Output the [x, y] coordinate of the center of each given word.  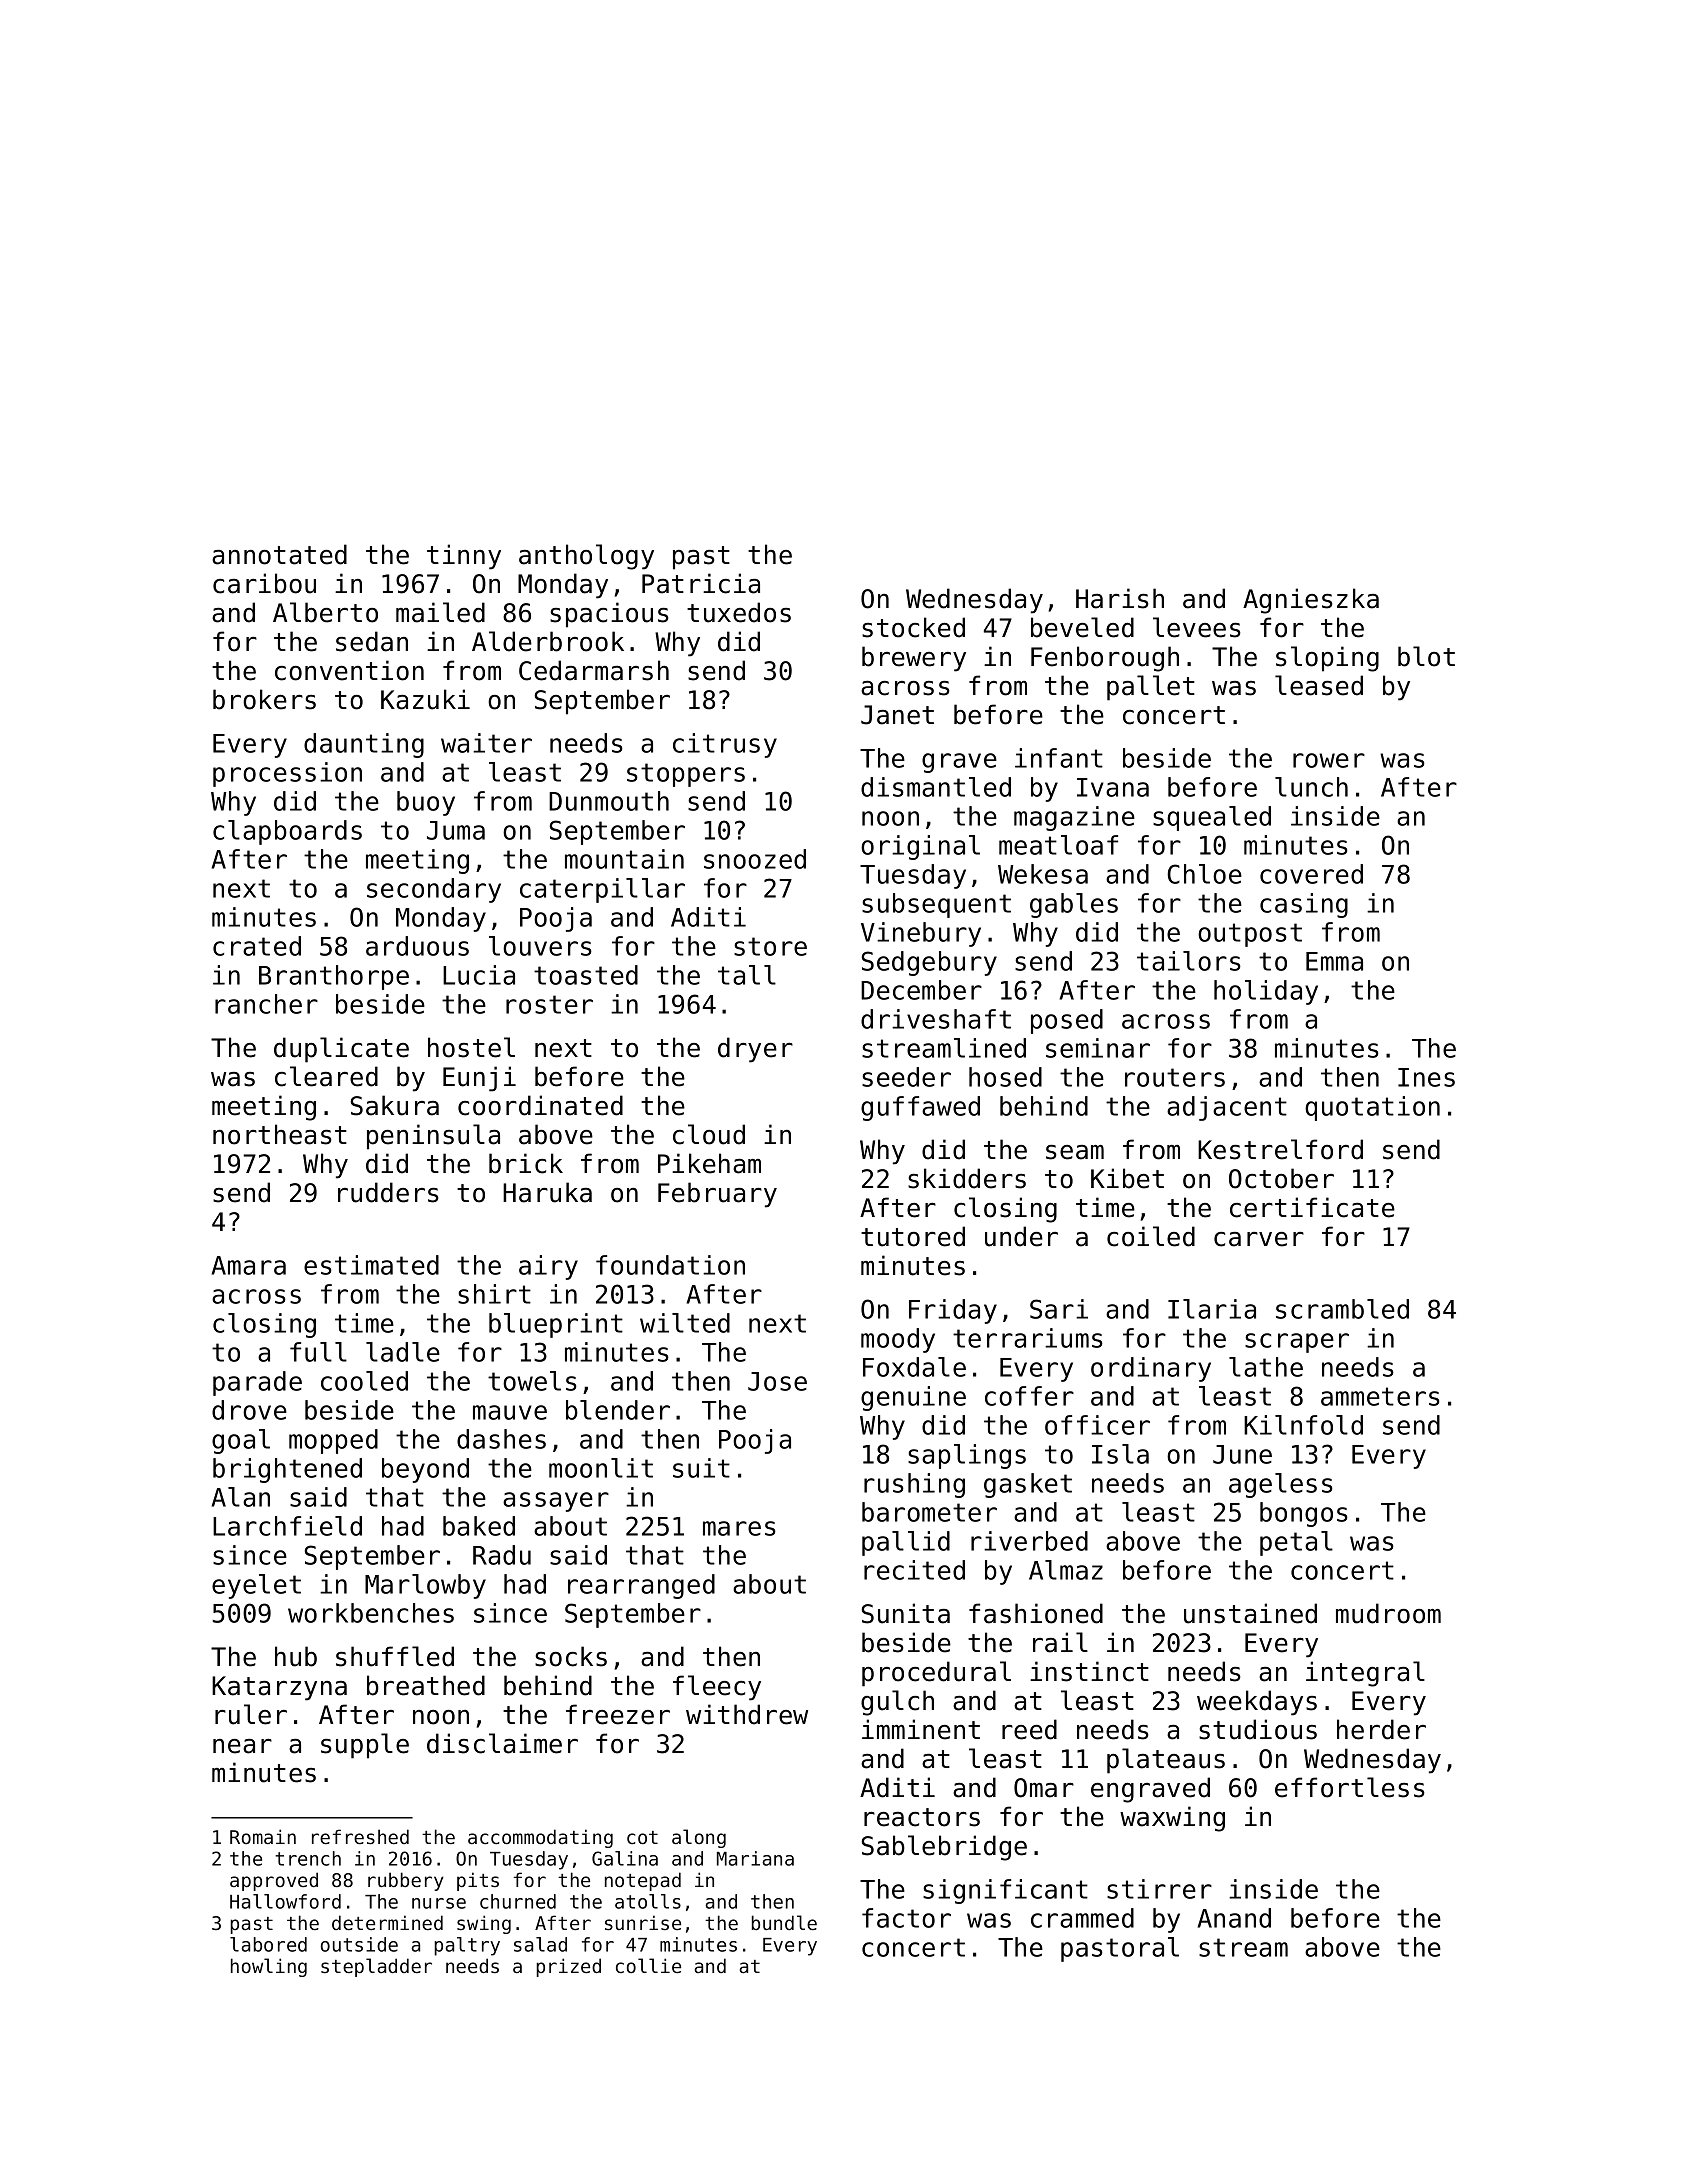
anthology [586, 557]
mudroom [1388, 1613]
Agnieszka [1311, 601]
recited [914, 1570]
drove [249, 1410]
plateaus [1166, 1761]
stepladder [376, 1967]
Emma [1334, 961]
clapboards [287, 832]
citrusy [725, 745]
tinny [464, 557]
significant [1005, 1891]
